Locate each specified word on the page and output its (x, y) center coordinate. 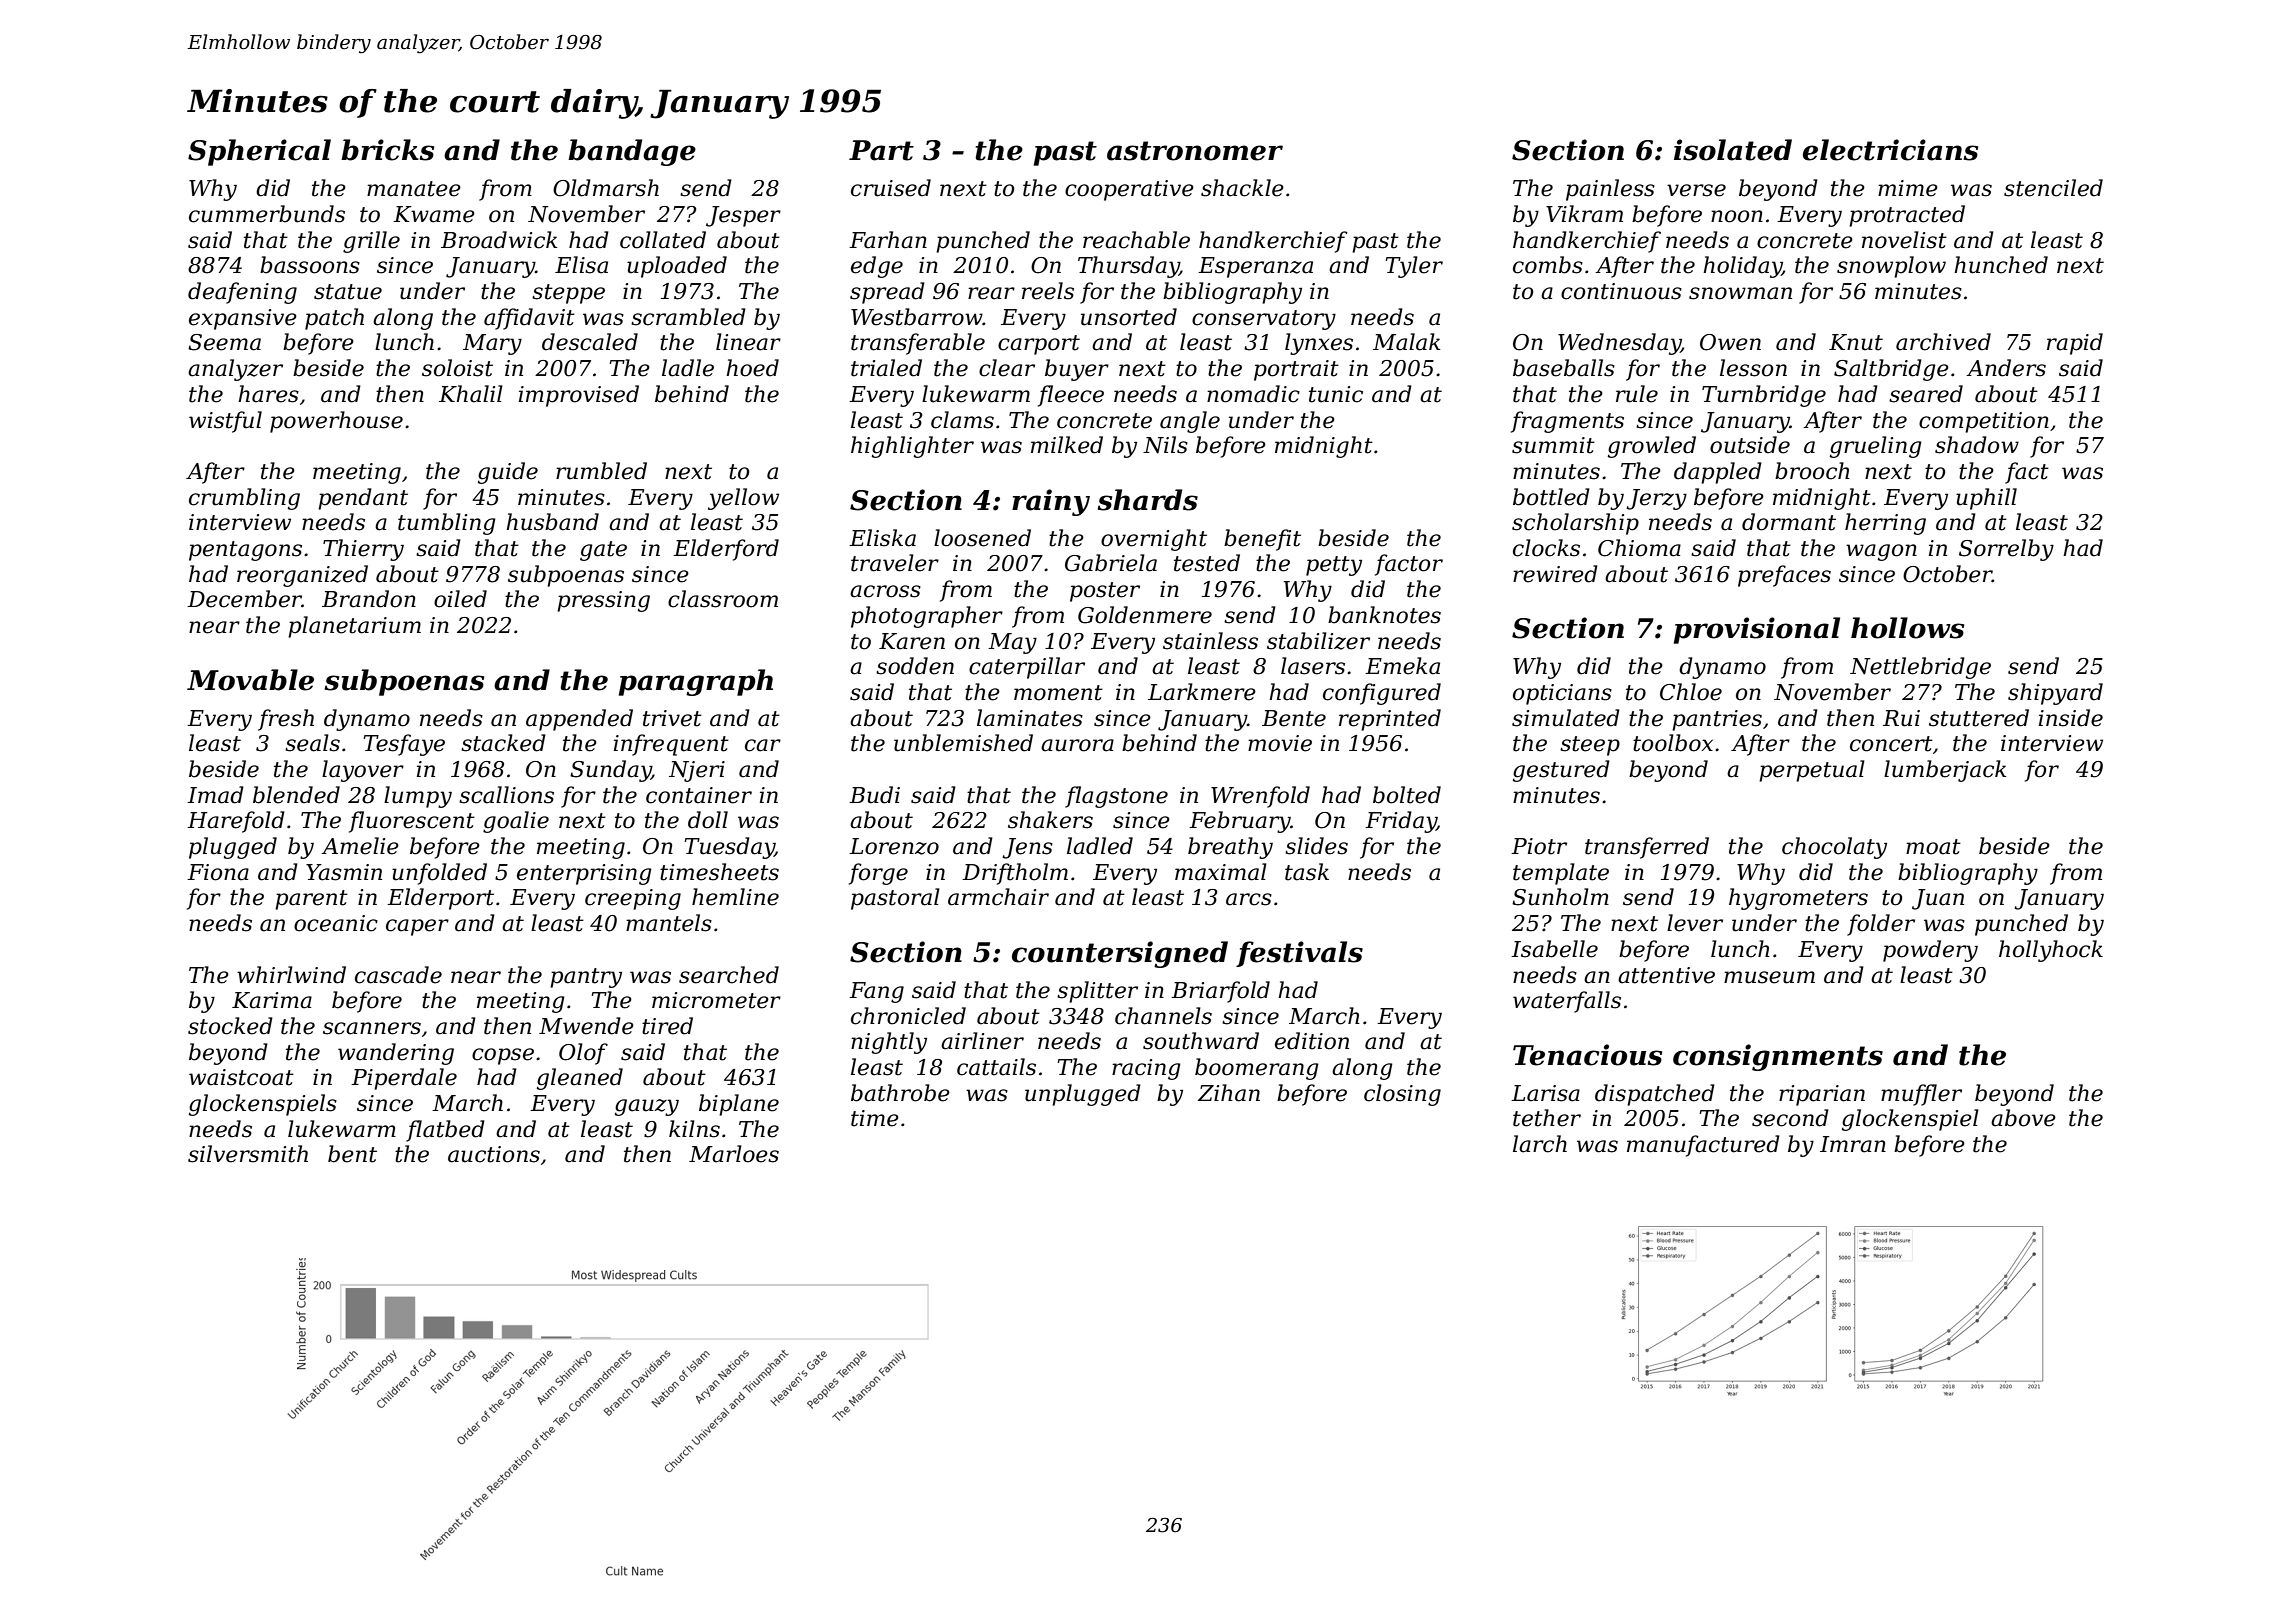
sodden (915, 666)
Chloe (1691, 692)
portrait (1296, 370)
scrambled (688, 317)
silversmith (248, 1154)
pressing (603, 601)
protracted (1907, 216)
